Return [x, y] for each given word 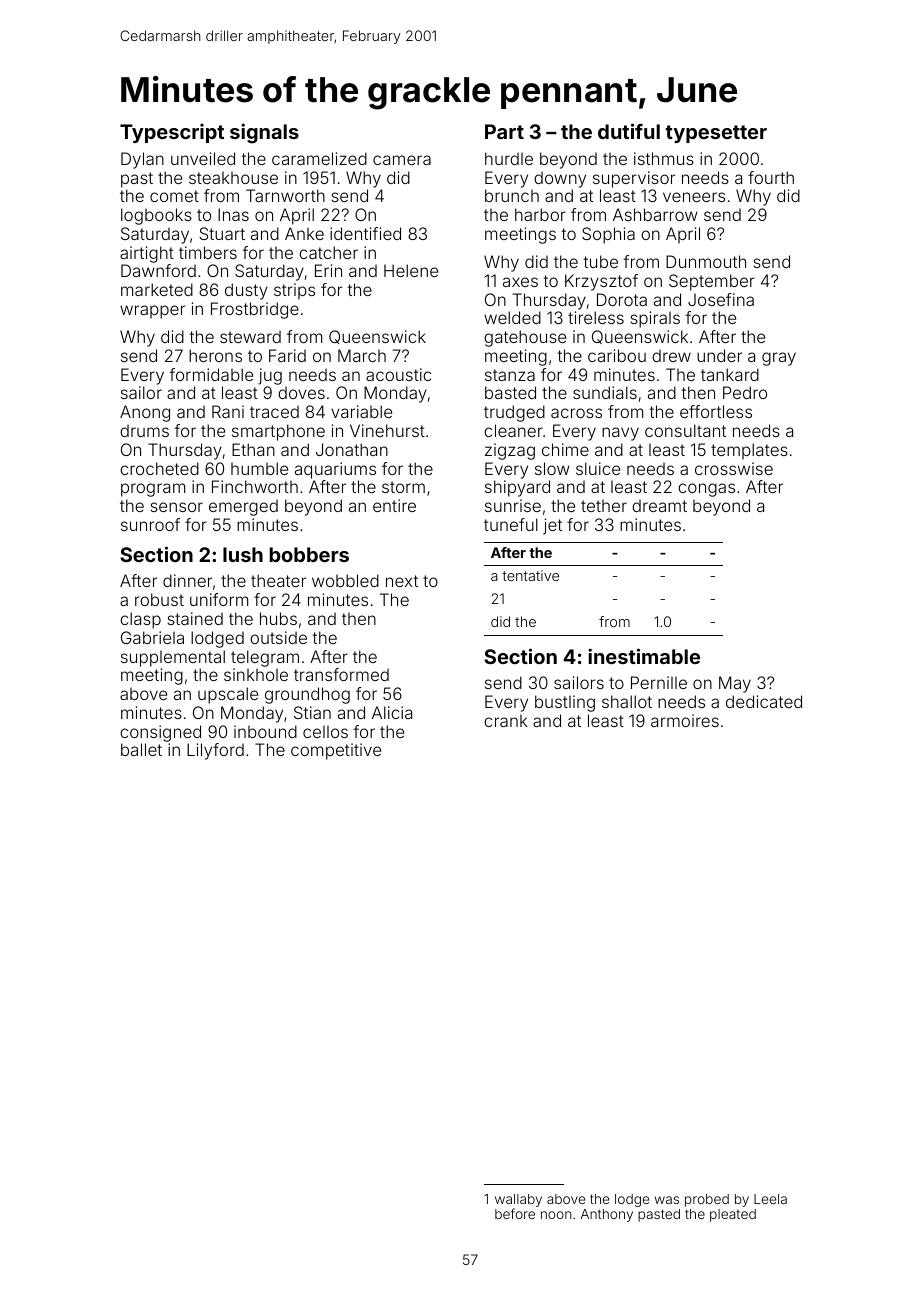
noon [556, 1215]
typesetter [716, 134]
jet [552, 526]
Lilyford [215, 751]
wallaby [518, 1201]
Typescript [172, 133]
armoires [685, 720]
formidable [211, 374]
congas [706, 490]
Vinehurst [387, 430]
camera [402, 160]
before [515, 1214]
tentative [530, 575]
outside [278, 637]
